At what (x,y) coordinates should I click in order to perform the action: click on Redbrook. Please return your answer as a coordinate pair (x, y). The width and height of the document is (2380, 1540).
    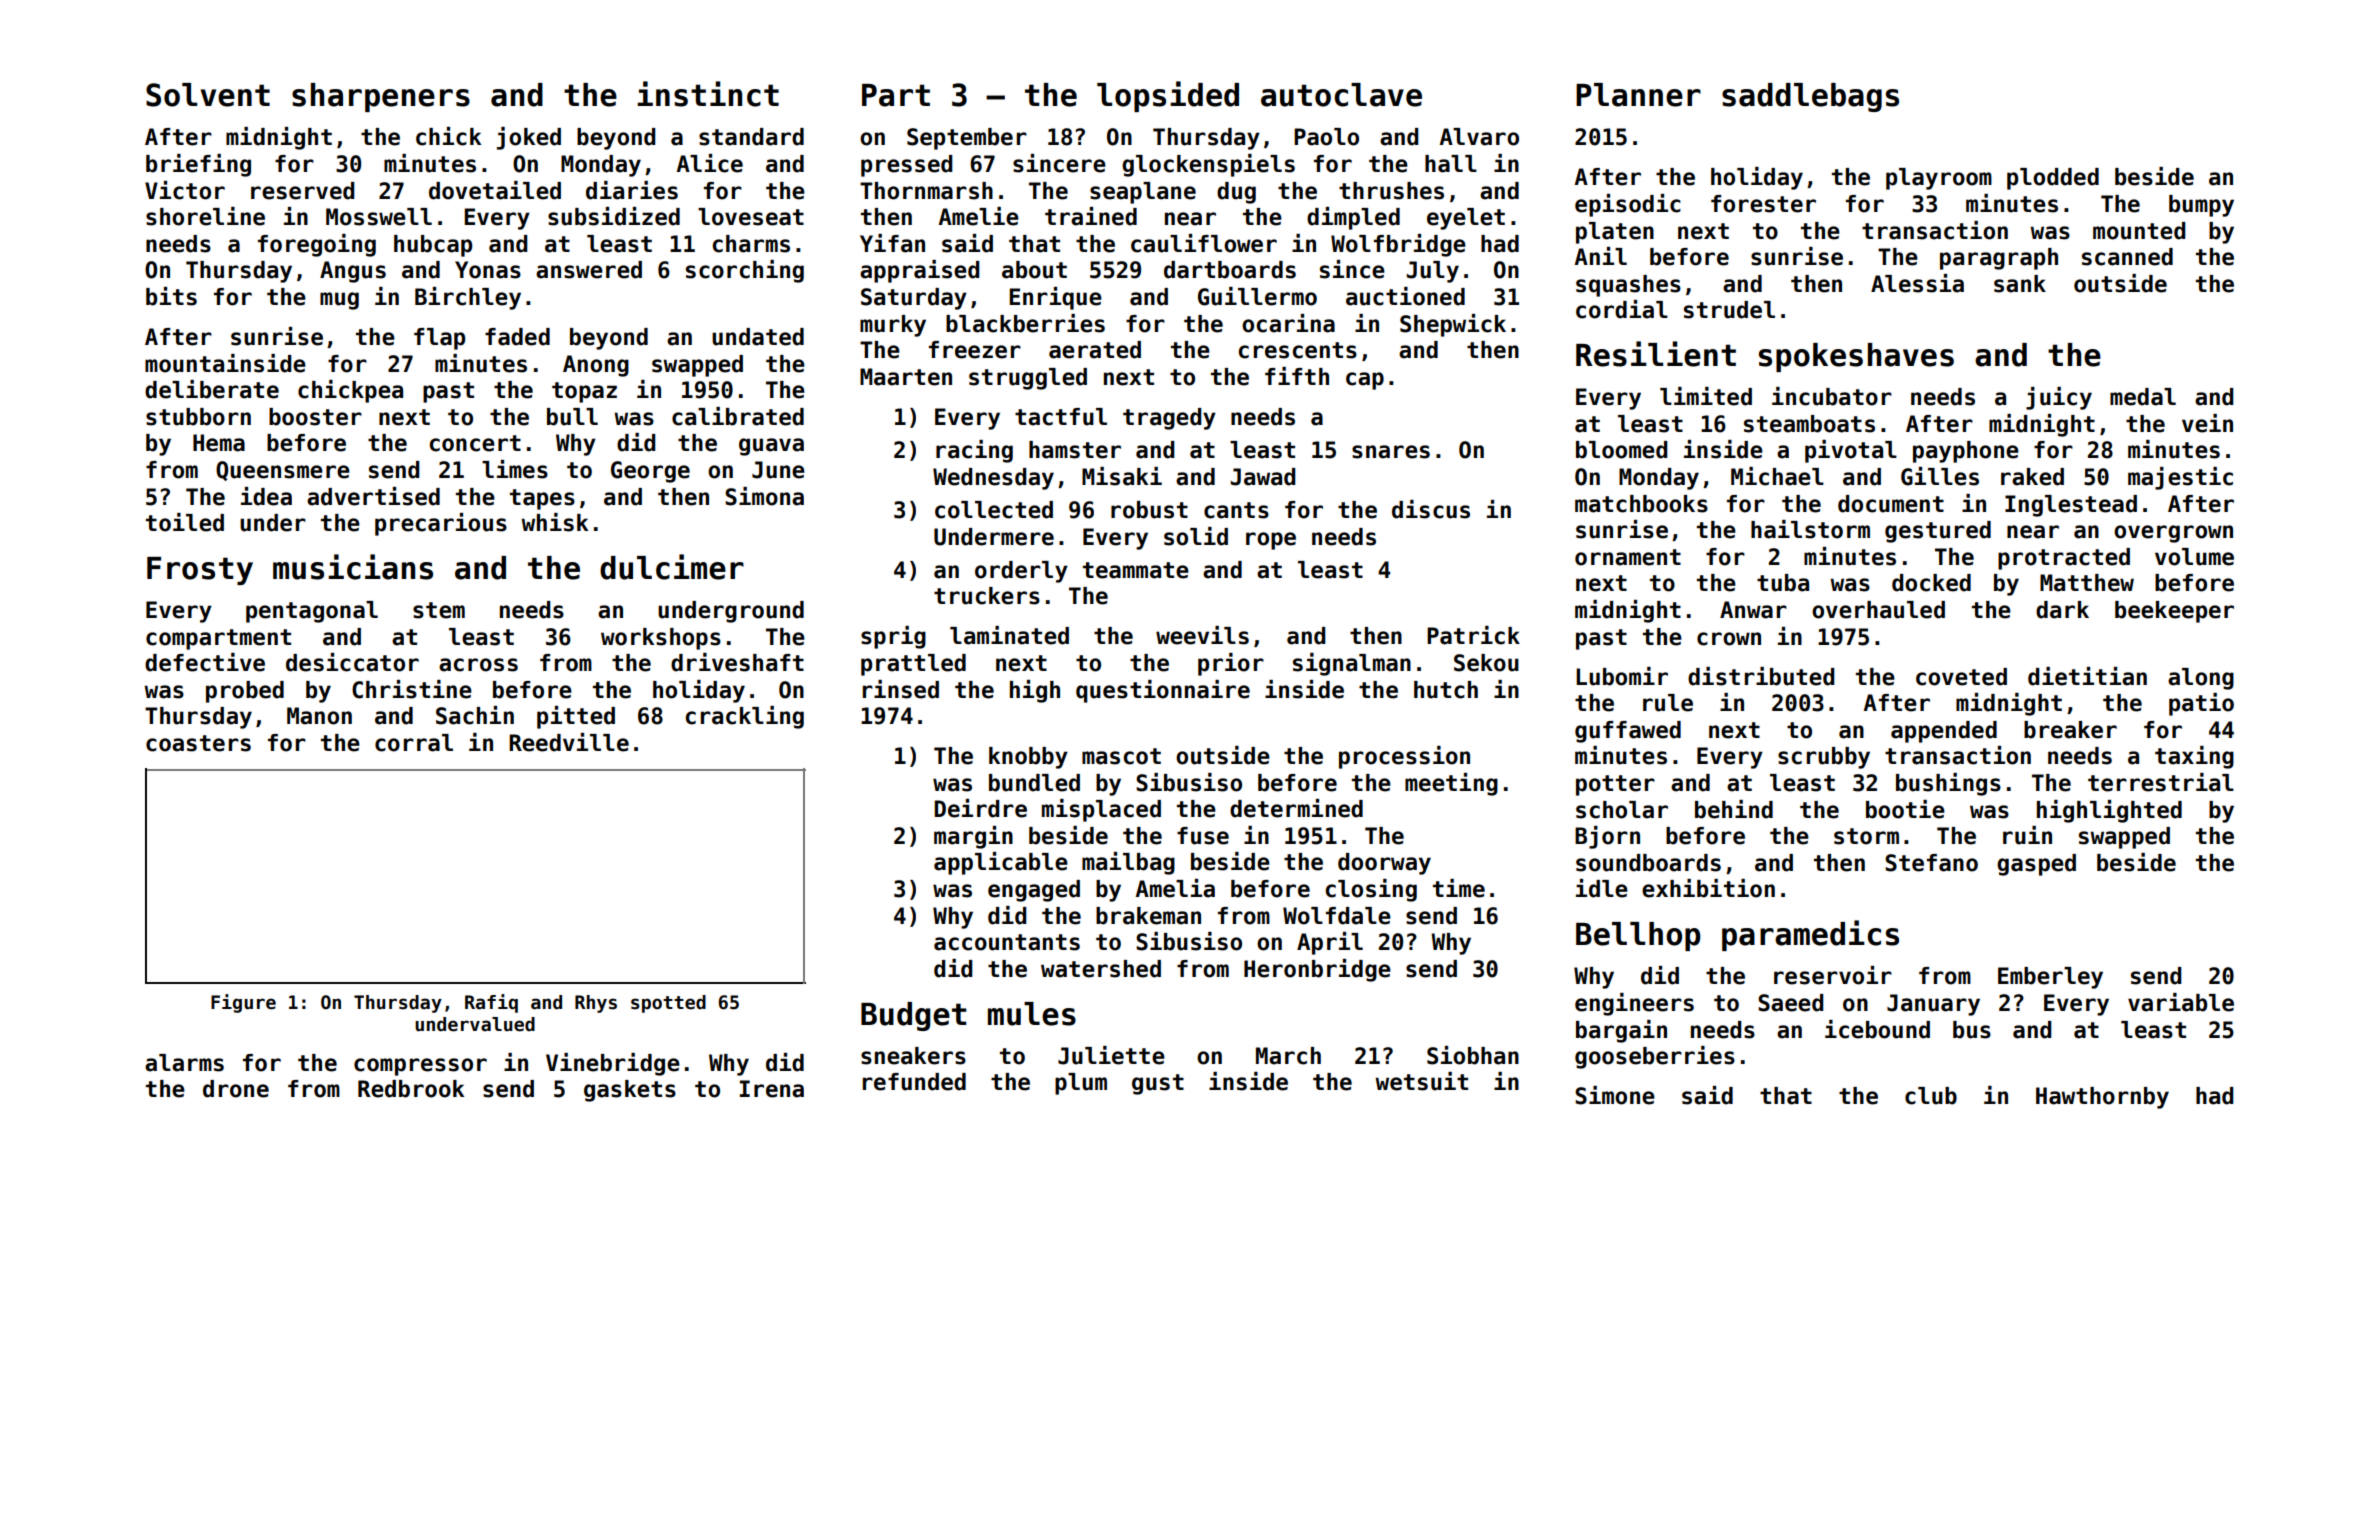
    Looking at the image, I should click on (411, 1089).
